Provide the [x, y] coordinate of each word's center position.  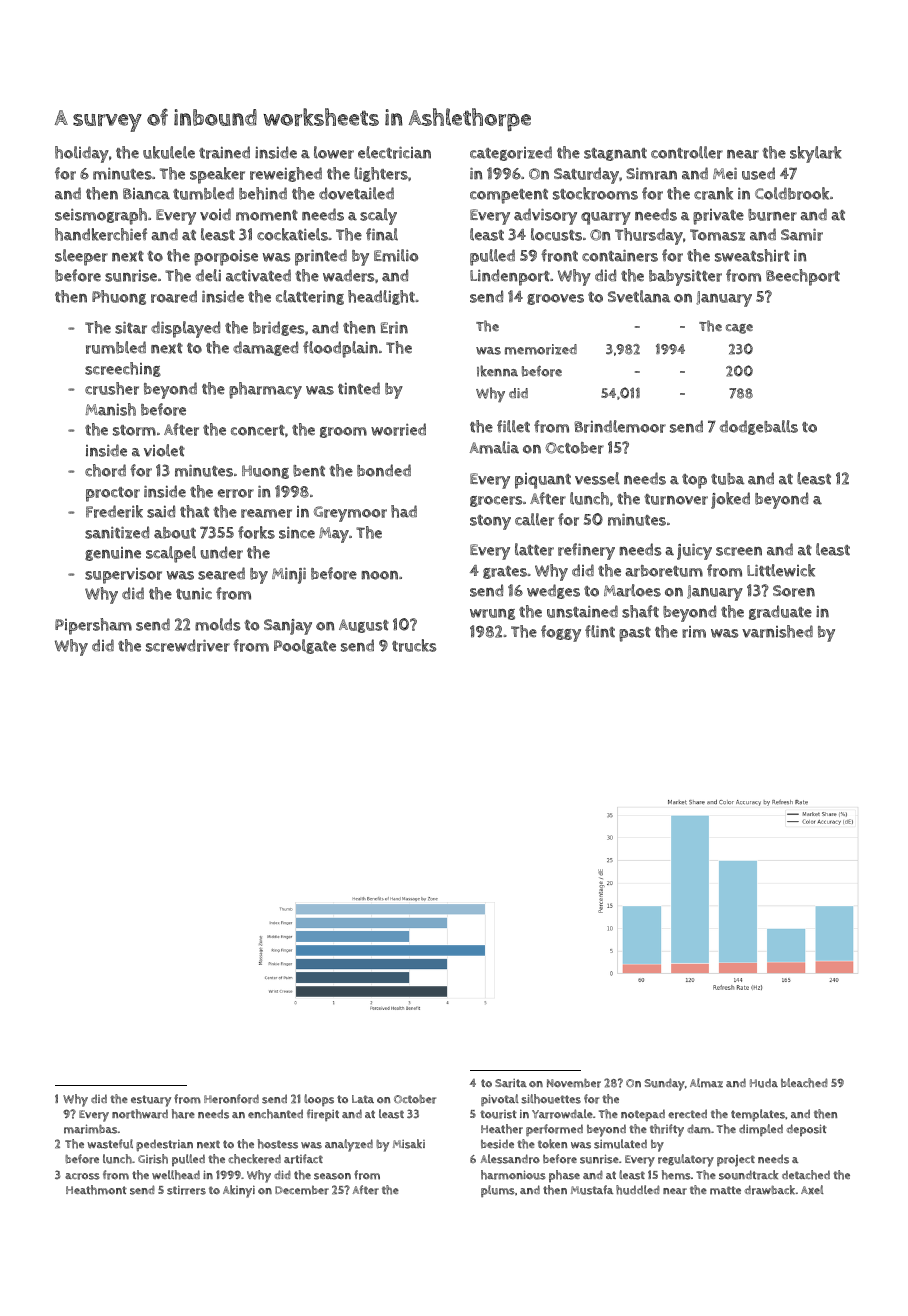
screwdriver [188, 645]
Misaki [409, 1144]
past [635, 634]
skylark [816, 154]
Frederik [114, 511]
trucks [414, 645]
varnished [777, 631]
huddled [638, 1190]
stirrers [186, 1190]
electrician [394, 152]
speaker [217, 175]
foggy [561, 633]
